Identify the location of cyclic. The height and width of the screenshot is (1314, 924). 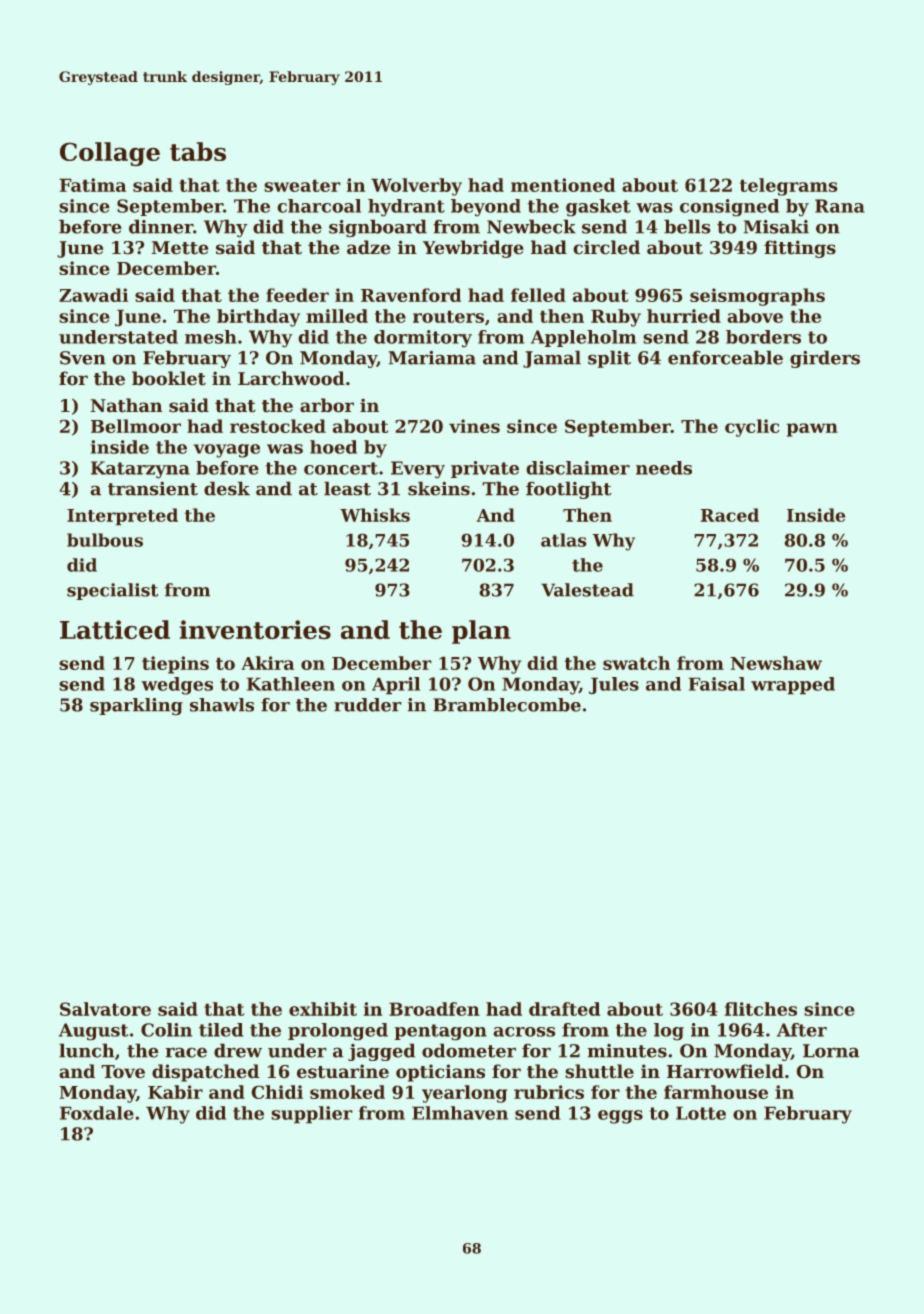
(752, 428).
